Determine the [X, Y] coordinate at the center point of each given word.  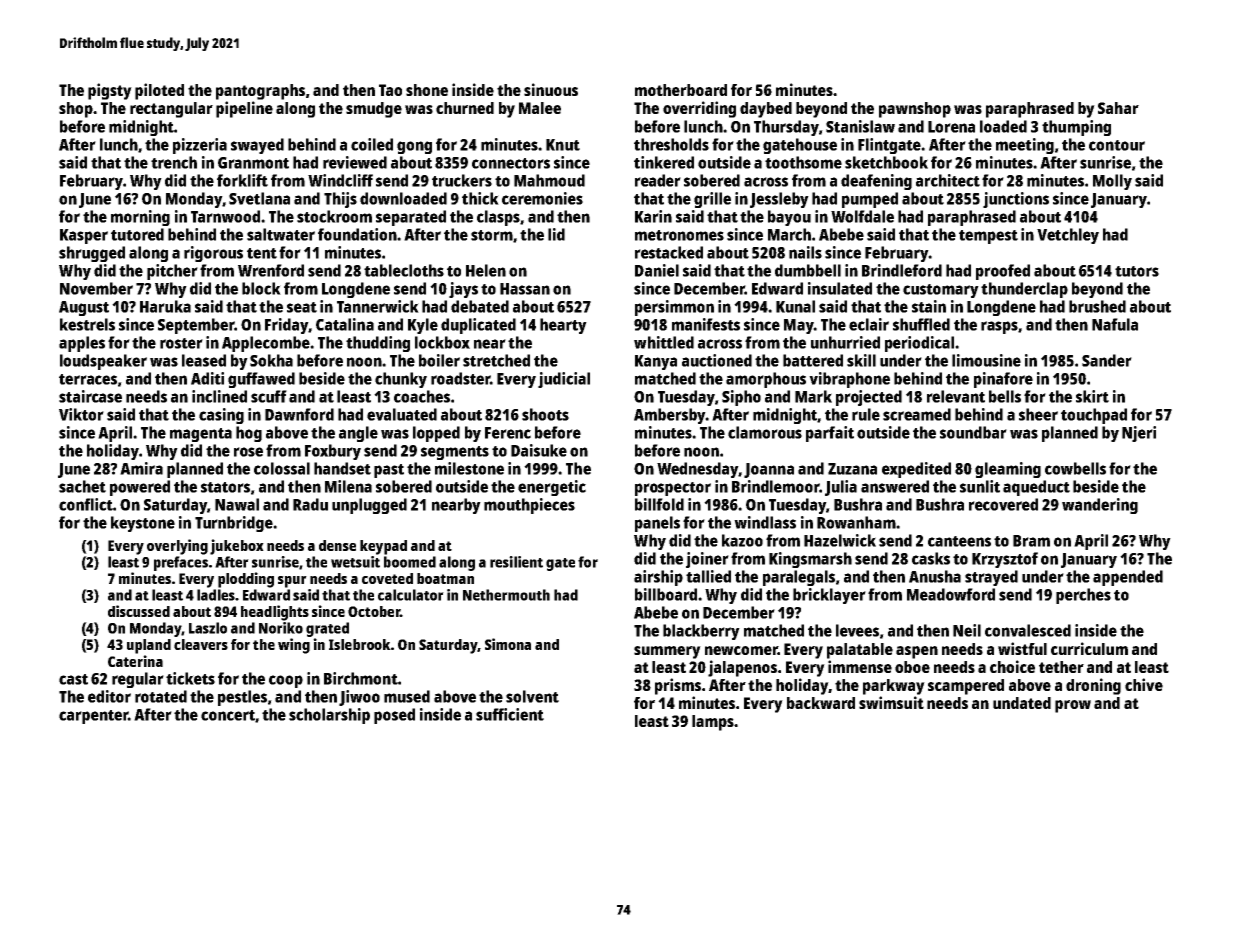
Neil [967, 630]
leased [204, 360]
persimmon [674, 308]
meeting [1025, 146]
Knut [563, 145]
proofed [1003, 272]
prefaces [181, 563]
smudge [374, 110]
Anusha [935, 576]
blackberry [701, 632]
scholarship [329, 716]
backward [821, 703]
